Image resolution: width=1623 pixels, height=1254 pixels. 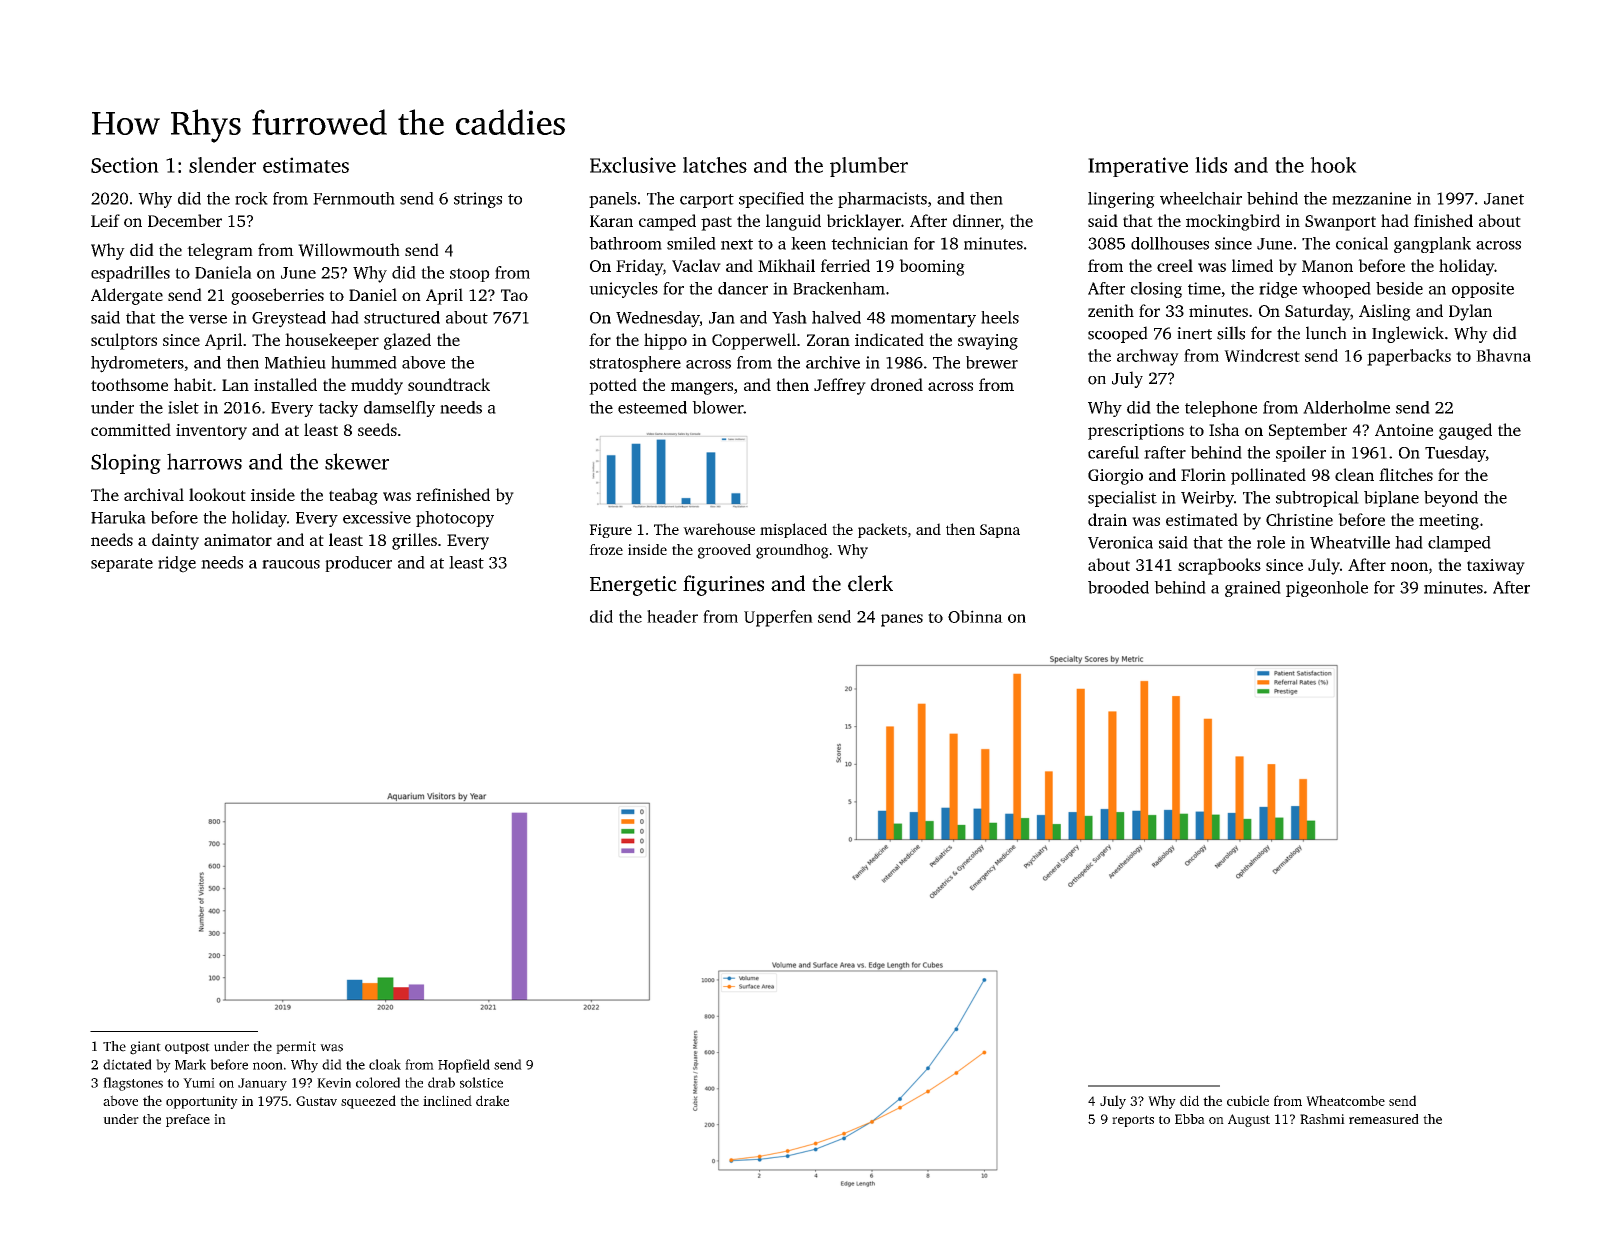 I want to click on Yumi, so click(x=199, y=1083).
